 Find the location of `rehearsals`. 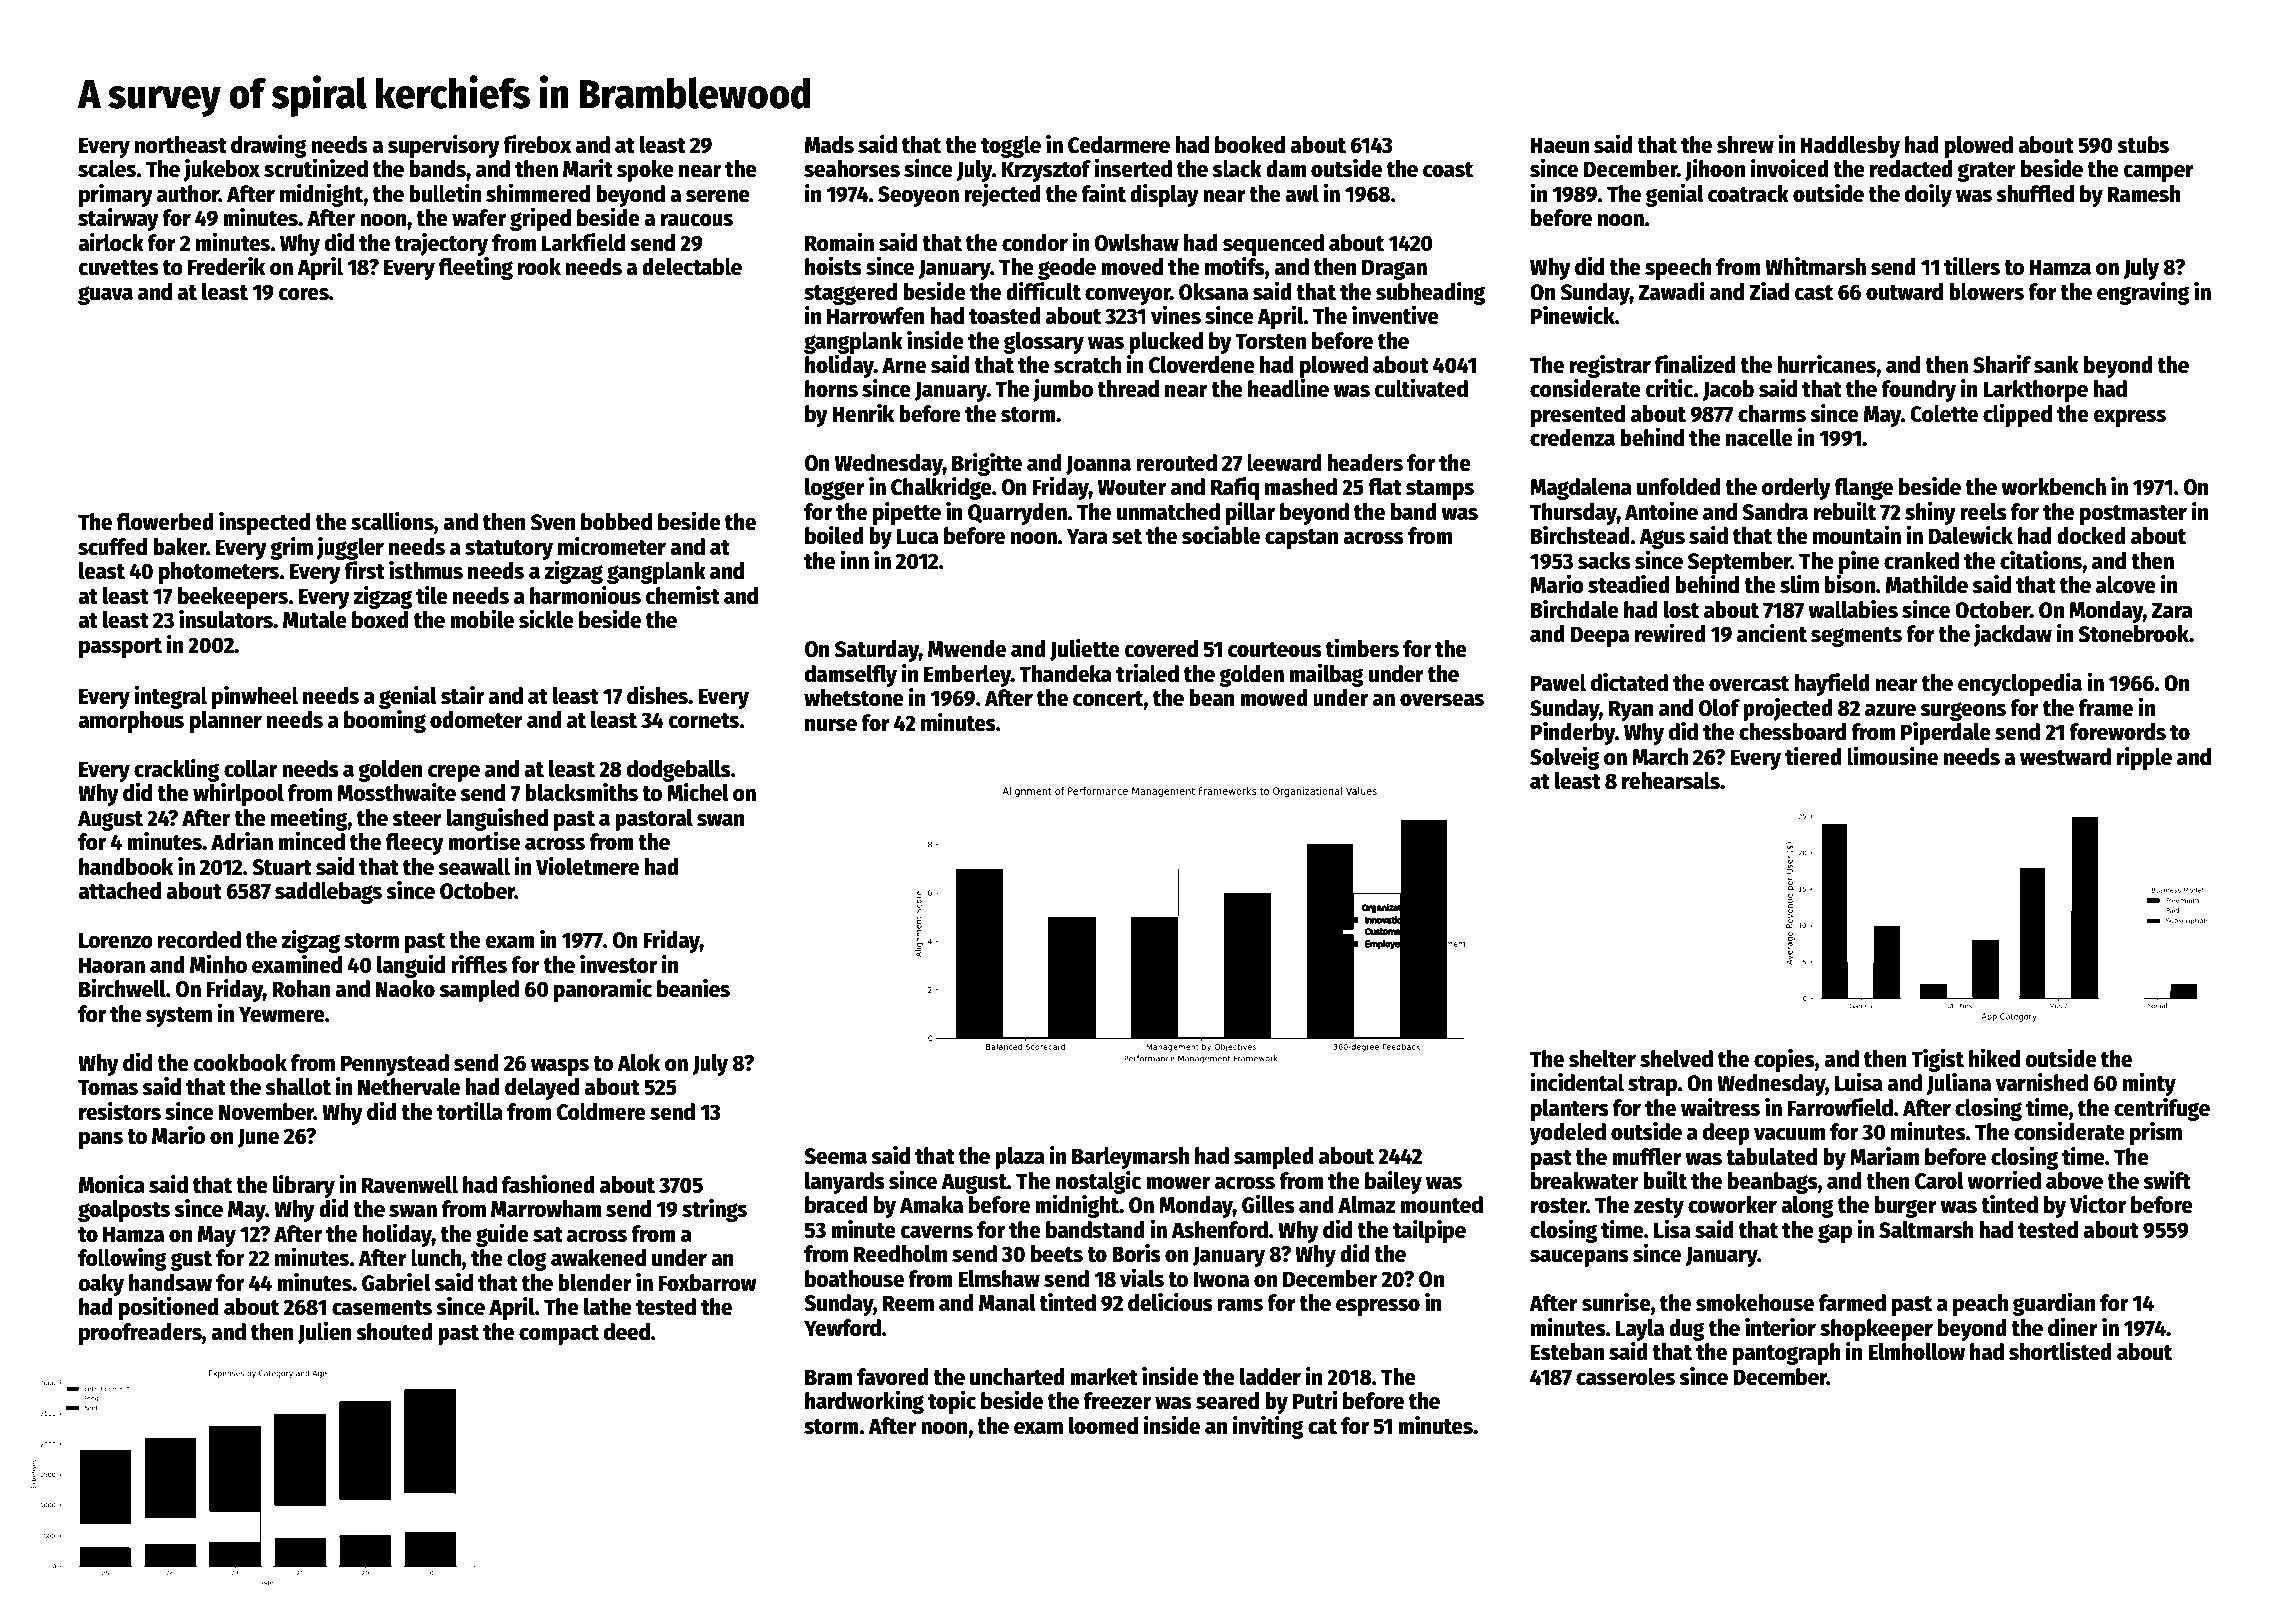

rehearsals is located at coordinates (1671, 781).
